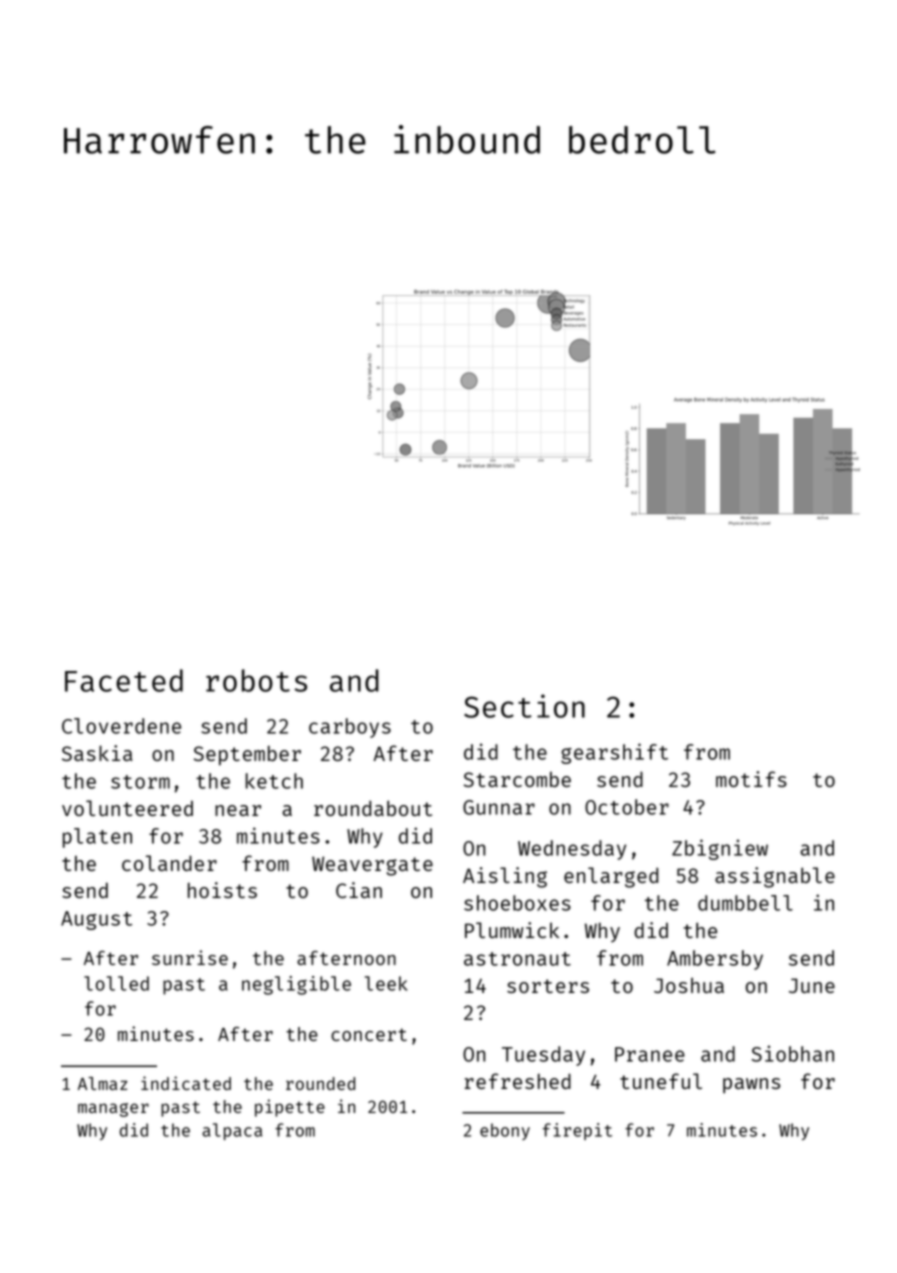 Image resolution: width=897 pixels, height=1273 pixels. Describe the element at coordinates (505, 877) in the screenshot. I see `Aisling` at that location.
